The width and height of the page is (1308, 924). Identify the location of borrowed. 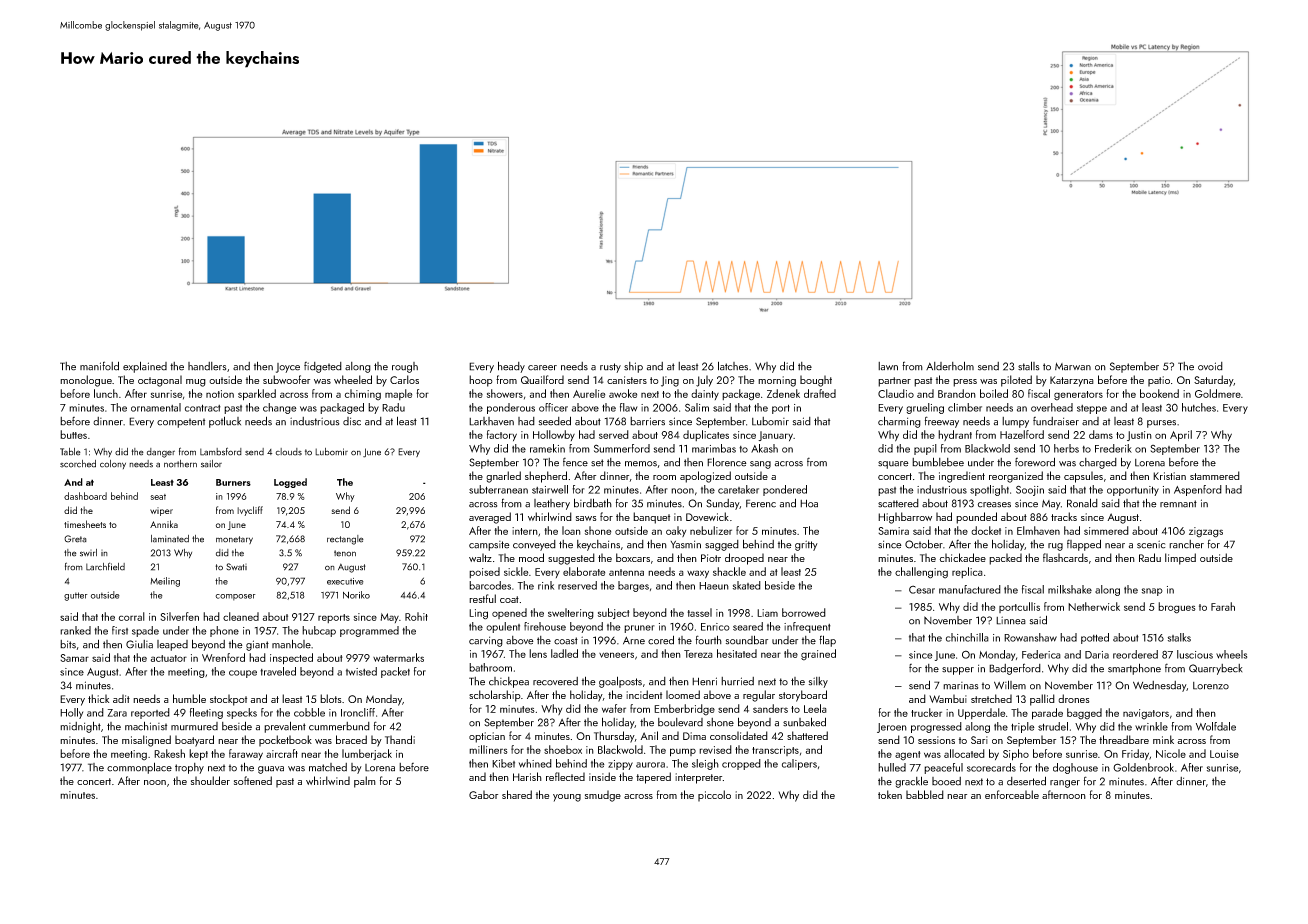
(804, 612).
